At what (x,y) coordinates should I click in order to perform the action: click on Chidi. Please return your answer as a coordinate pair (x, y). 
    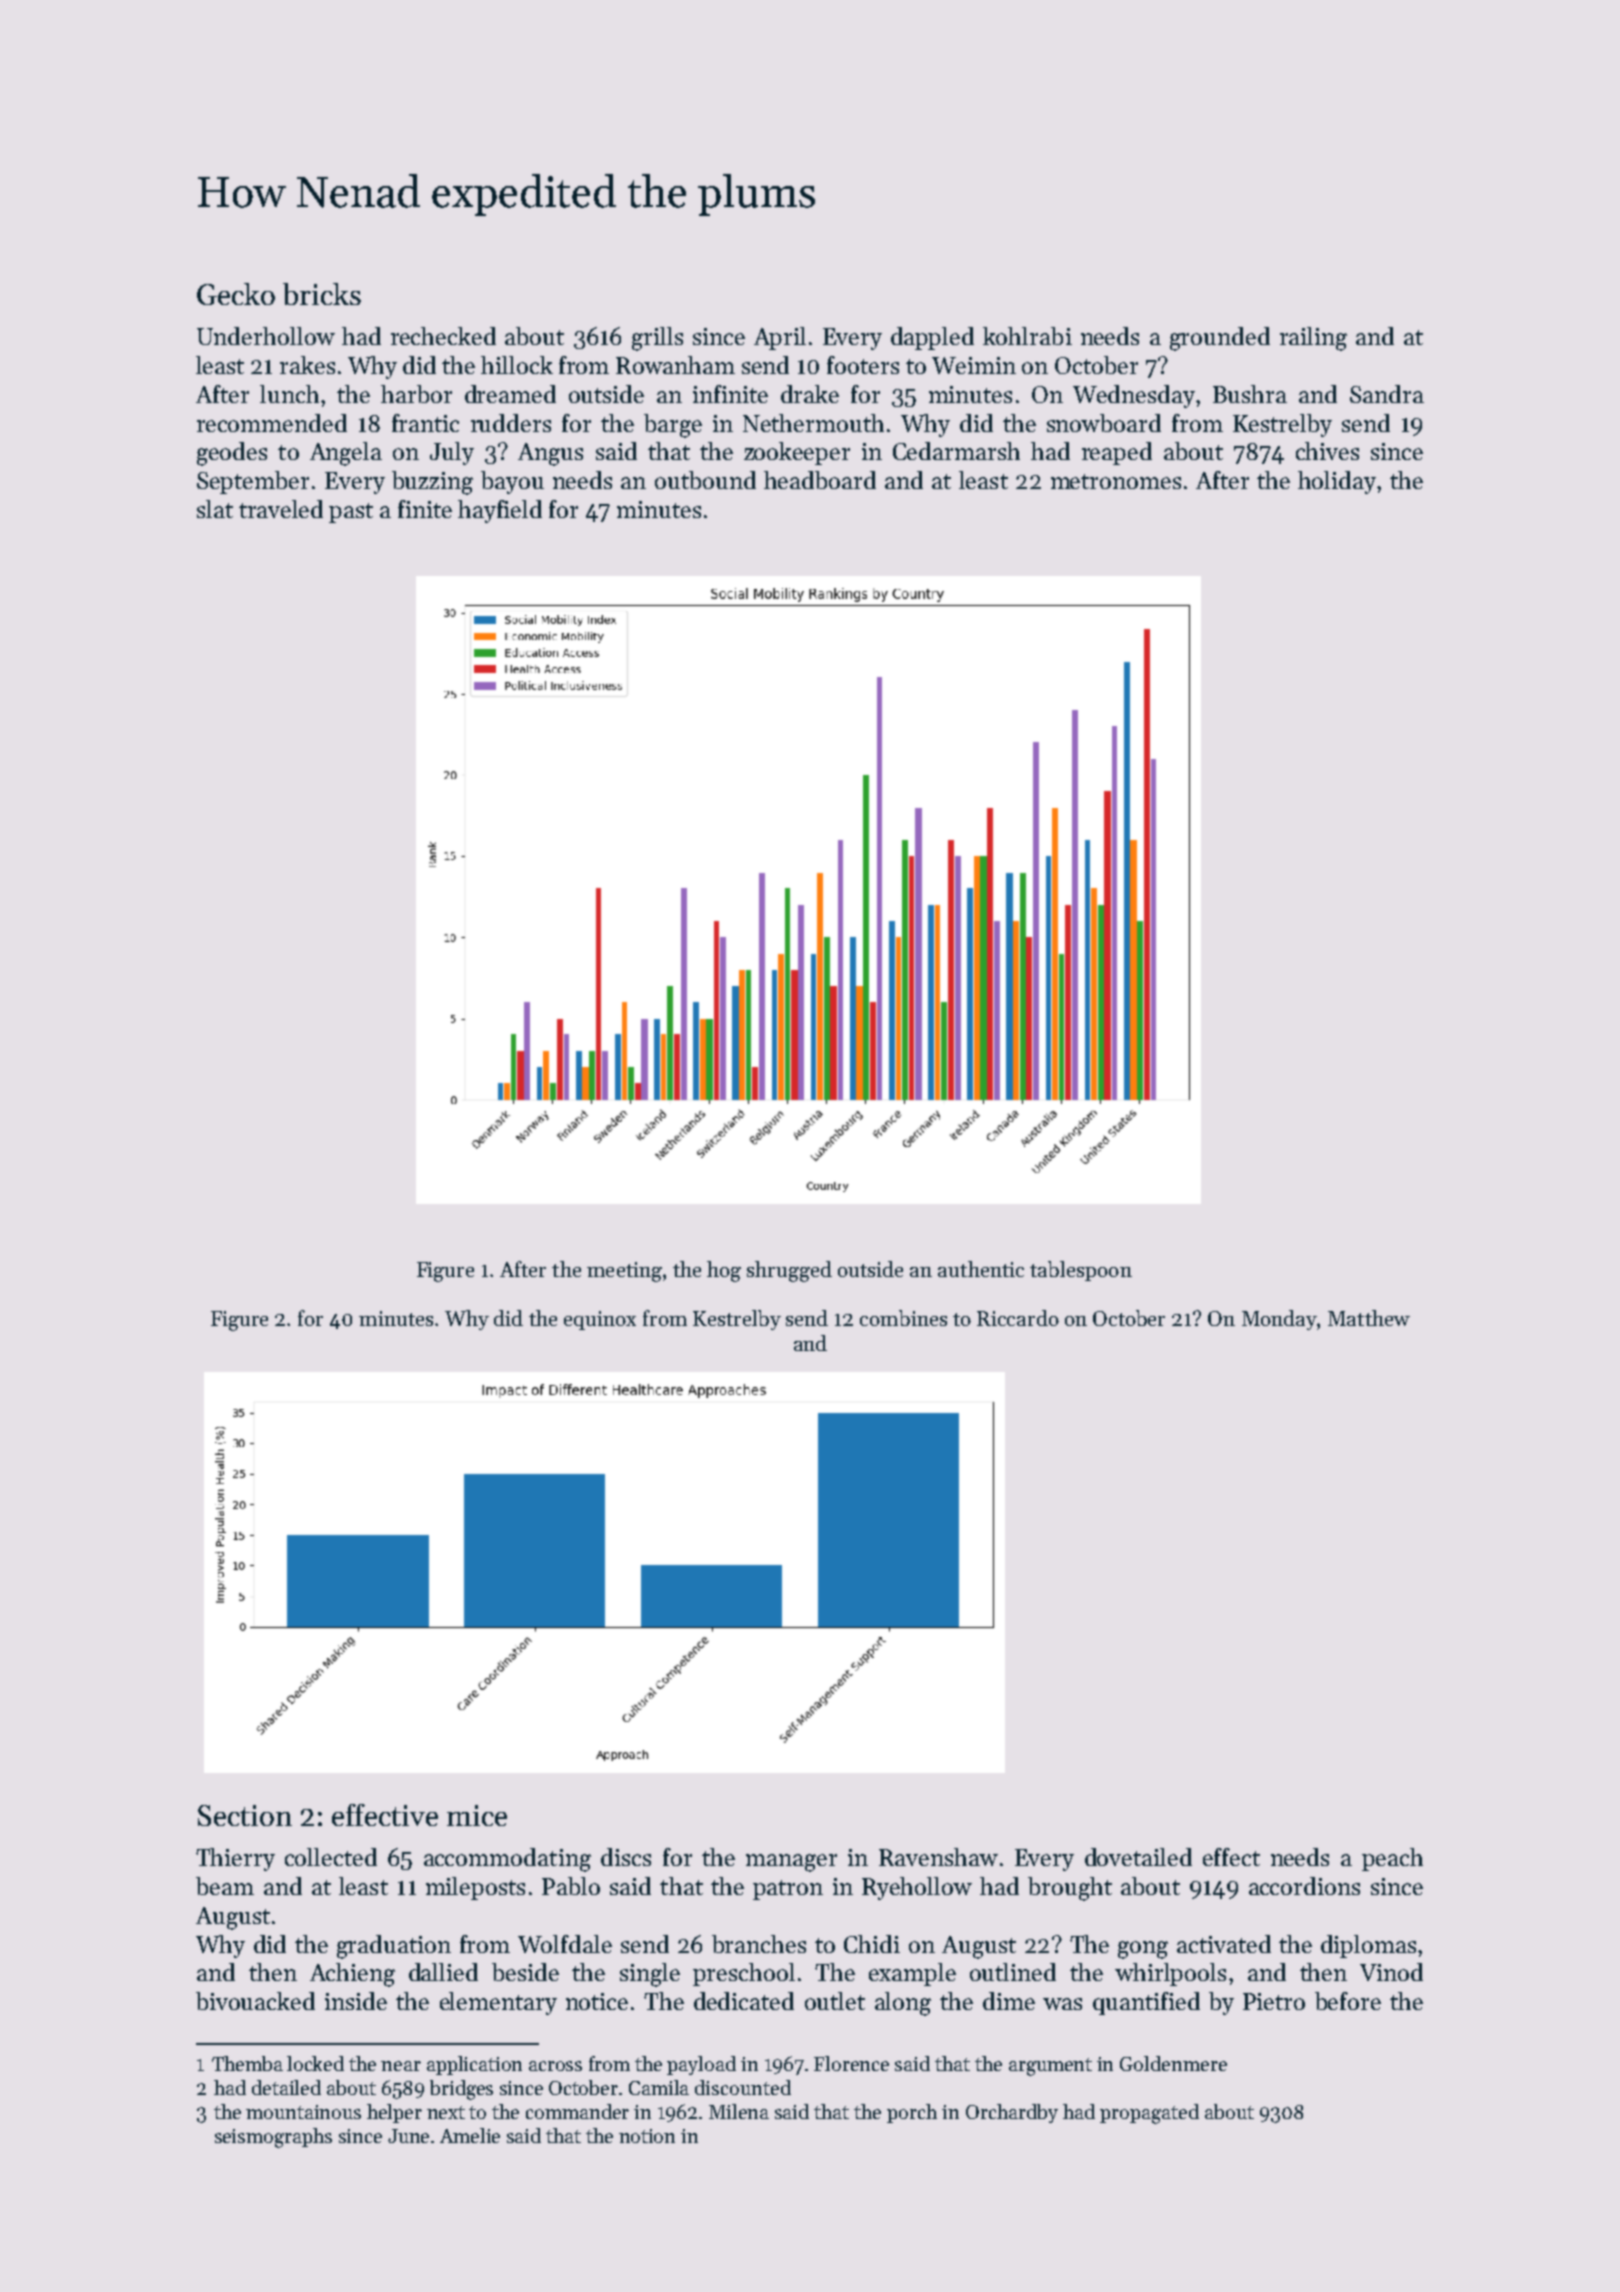
    Looking at the image, I should click on (872, 1944).
